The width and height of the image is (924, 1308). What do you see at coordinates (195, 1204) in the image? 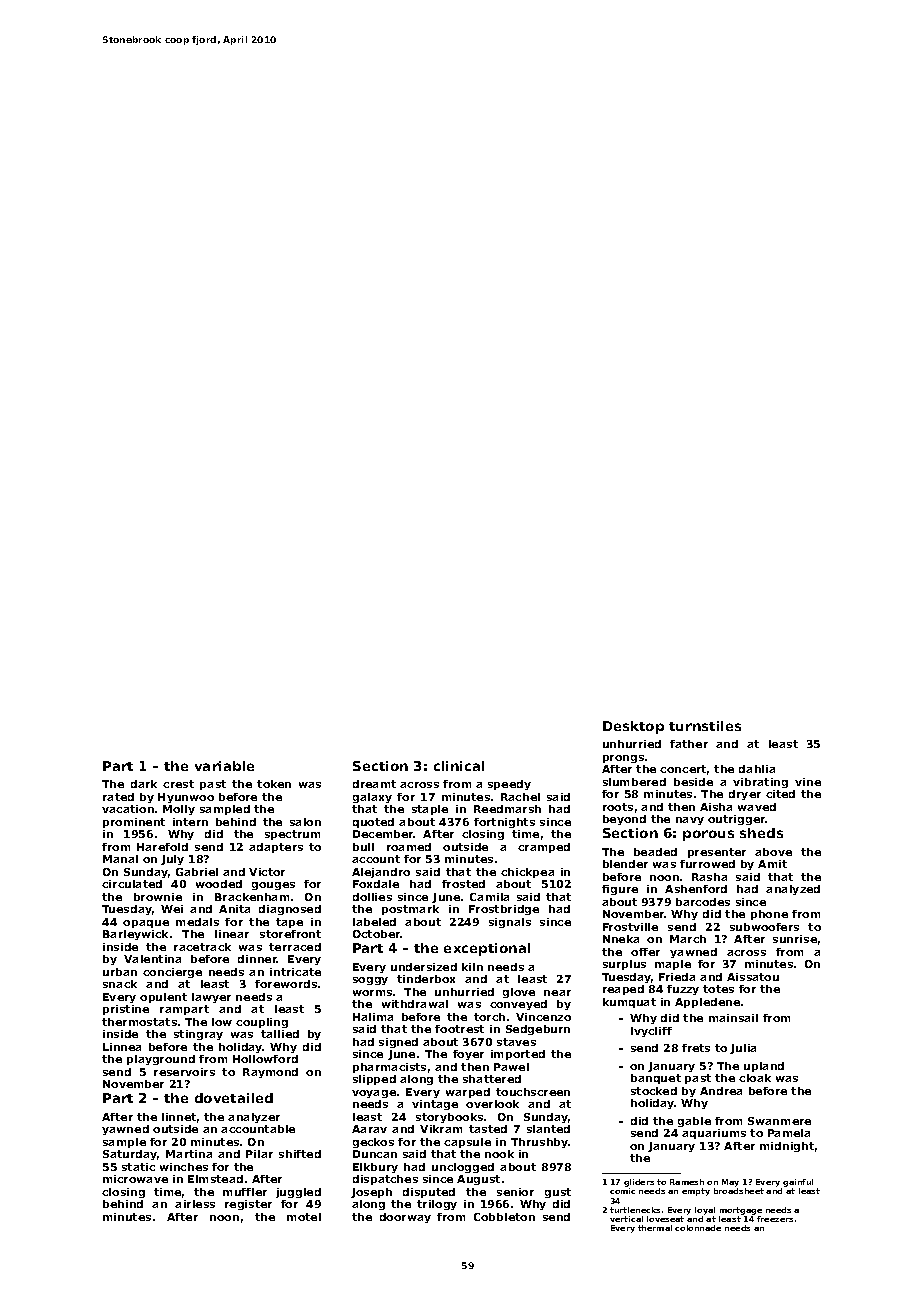
I see `airless` at bounding box center [195, 1204].
